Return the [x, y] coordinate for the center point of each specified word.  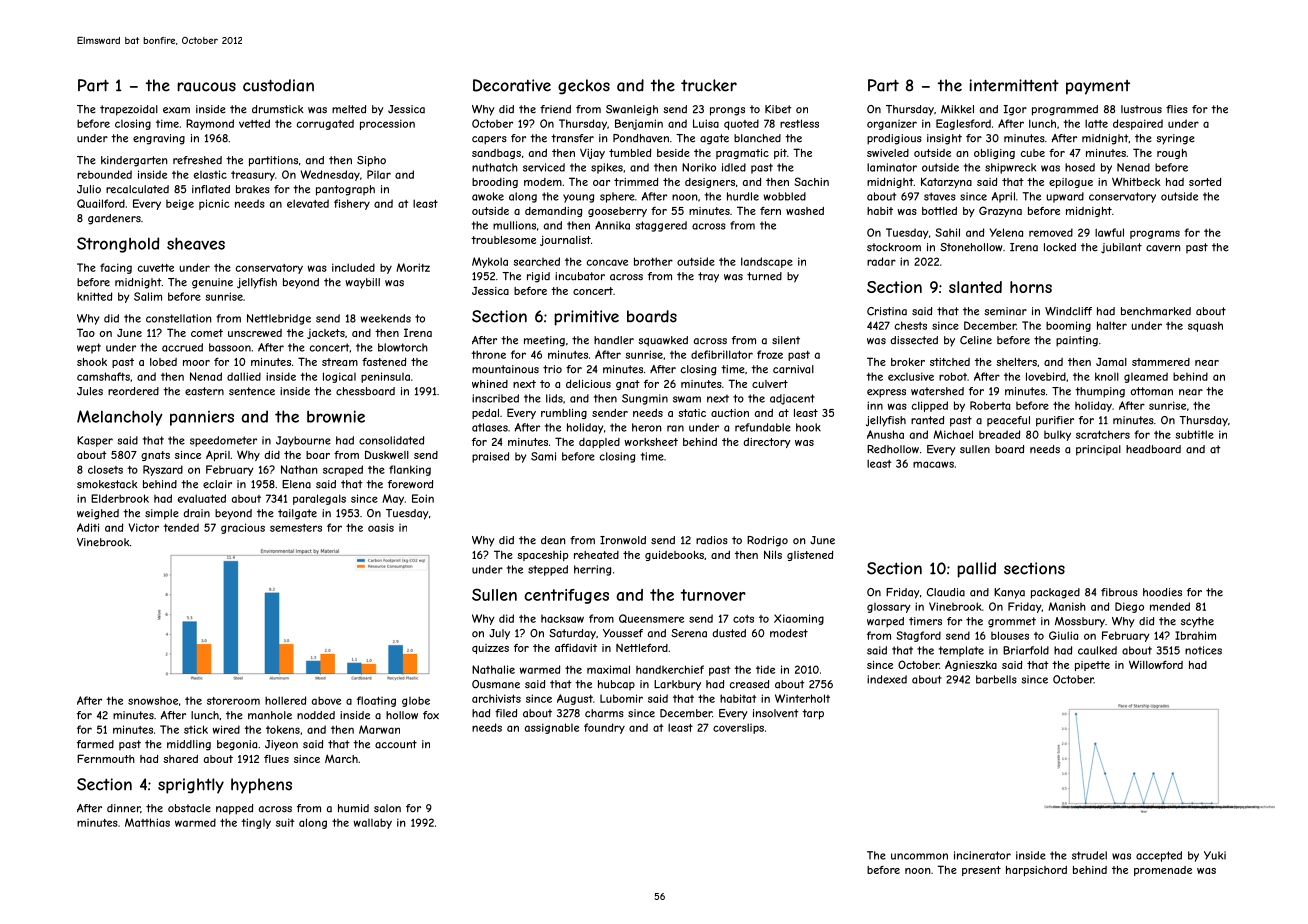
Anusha [885, 434]
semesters [296, 528]
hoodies [1162, 592]
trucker [709, 85]
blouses [1010, 635]
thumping [1100, 392]
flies [1177, 109]
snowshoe [153, 701]
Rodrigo [767, 541]
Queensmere [651, 618]
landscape [767, 262]
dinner [123, 808]
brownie [336, 416]
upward [1065, 197]
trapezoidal [129, 110]
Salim [148, 296]
